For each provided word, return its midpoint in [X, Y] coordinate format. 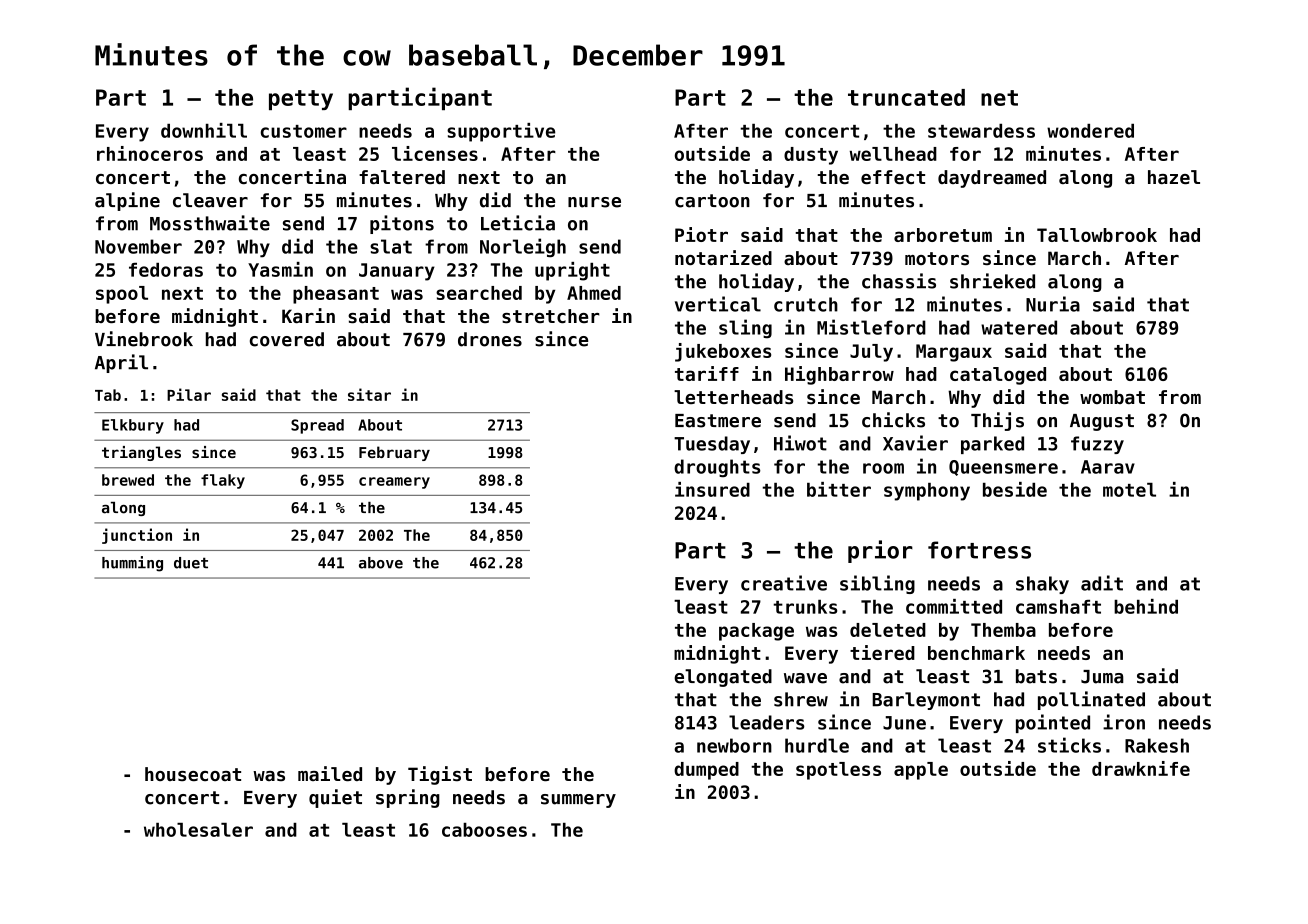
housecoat [193, 774]
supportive [501, 132]
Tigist [440, 775]
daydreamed [992, 179]
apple [921, 771]
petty [301, 100]
